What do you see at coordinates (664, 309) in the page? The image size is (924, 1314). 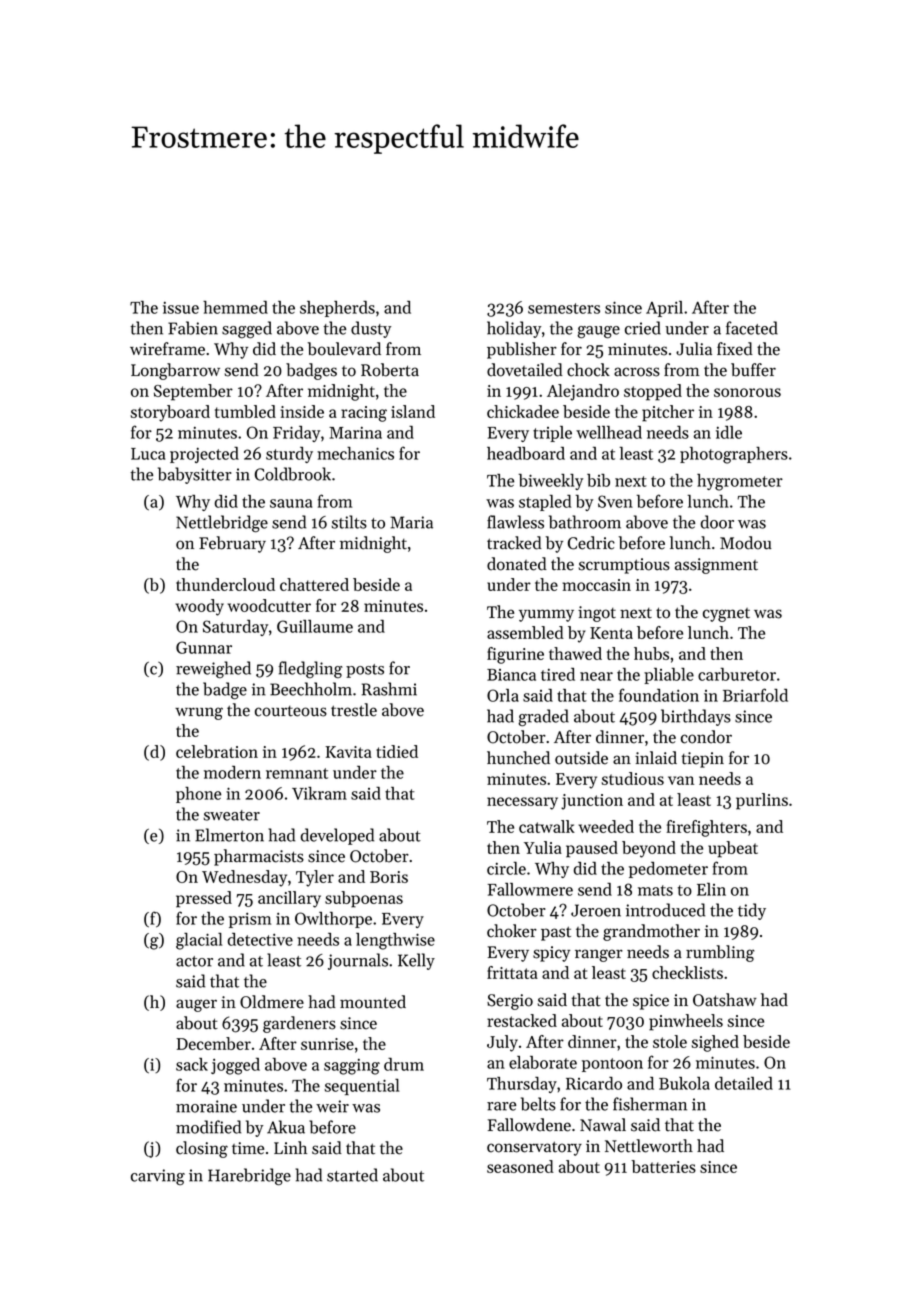 I see `April` at bounding box center [664, 309].
